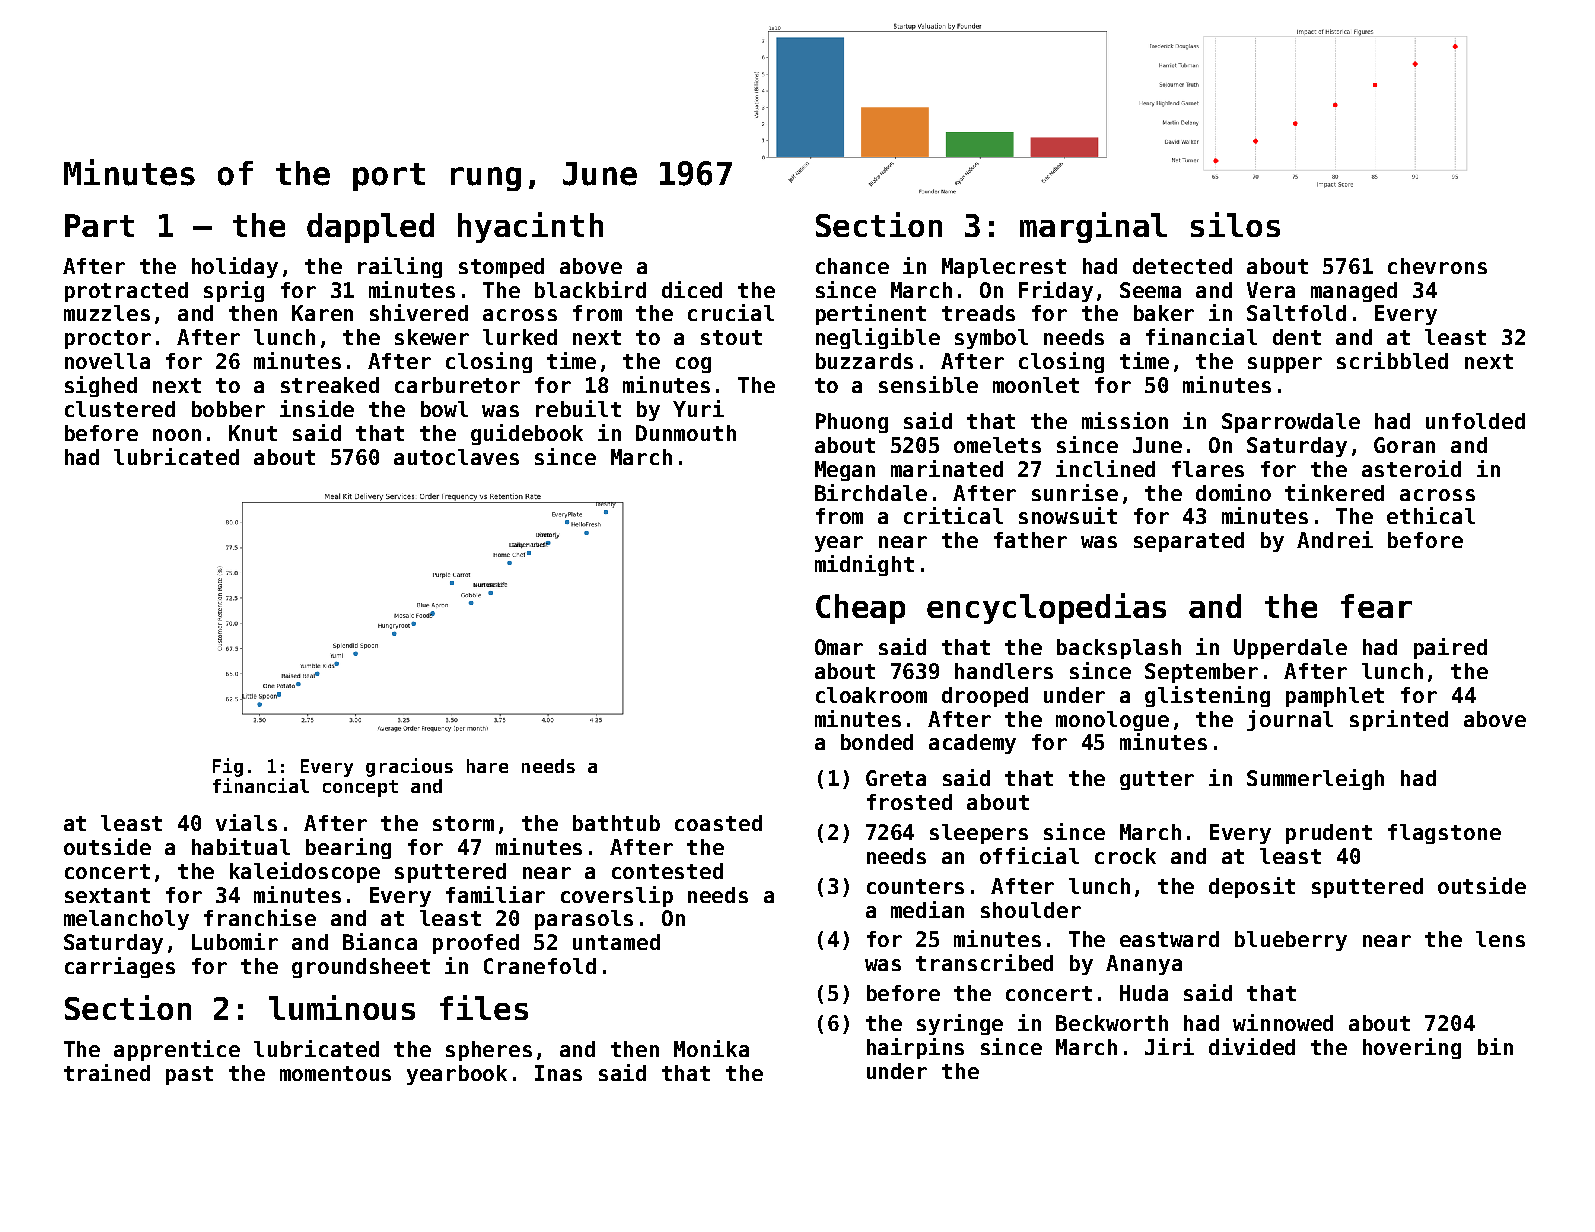  I want to click on sleepers, so click(979, 834).
